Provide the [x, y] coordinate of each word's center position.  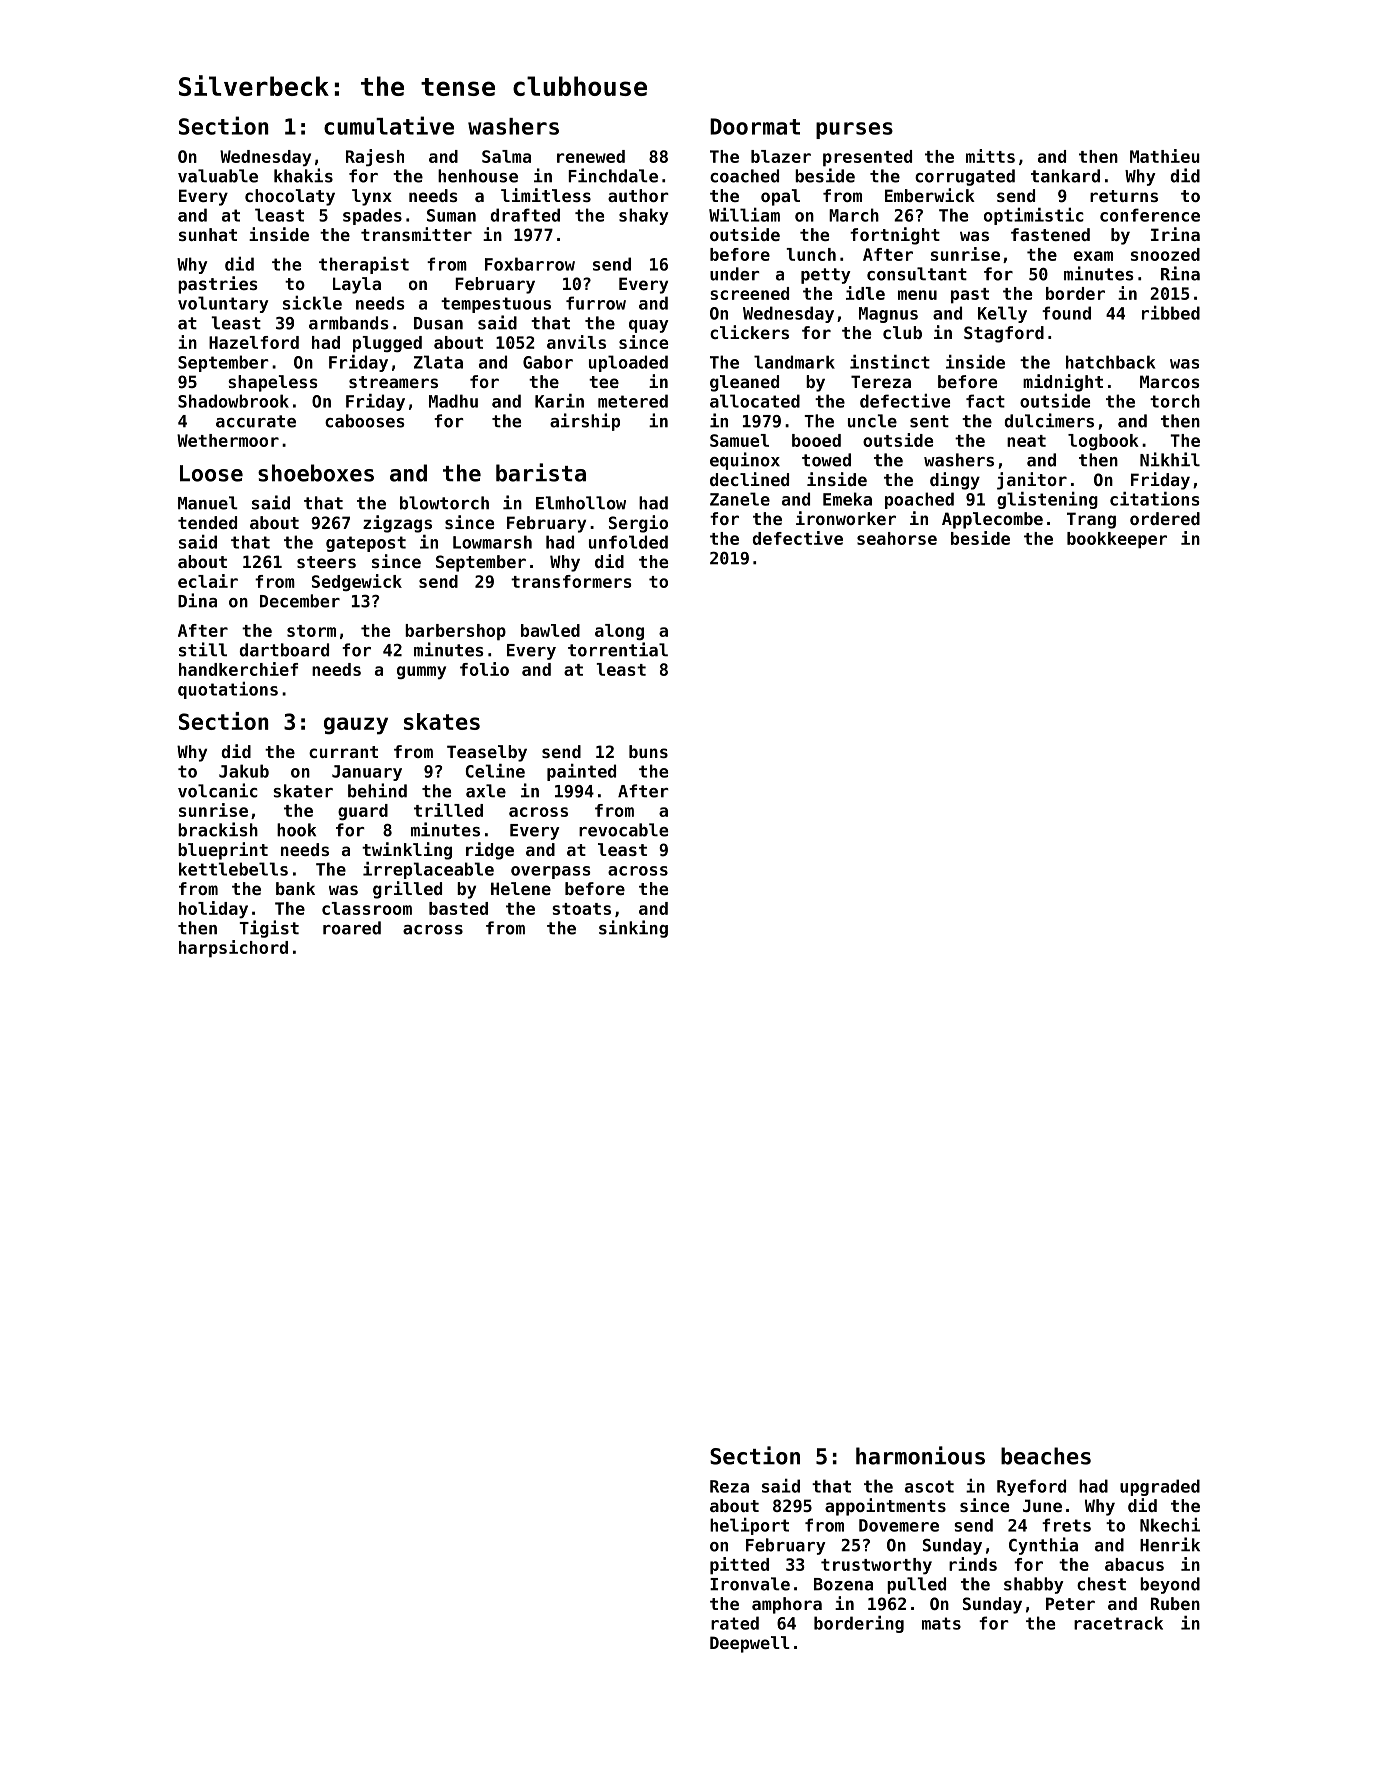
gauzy [356, 726]
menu [917, 295]
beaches [1046, 1456]
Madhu [453, 401]
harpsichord [233, 949]
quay [649, 326]
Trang [1091, 520]
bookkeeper [1117, 540]
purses [854, 130]
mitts [990, 156]
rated [735, 1623]
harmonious [920, 1455]
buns [648, 751]
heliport [749, 1526]
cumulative [389, 125]
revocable [623, 830]
